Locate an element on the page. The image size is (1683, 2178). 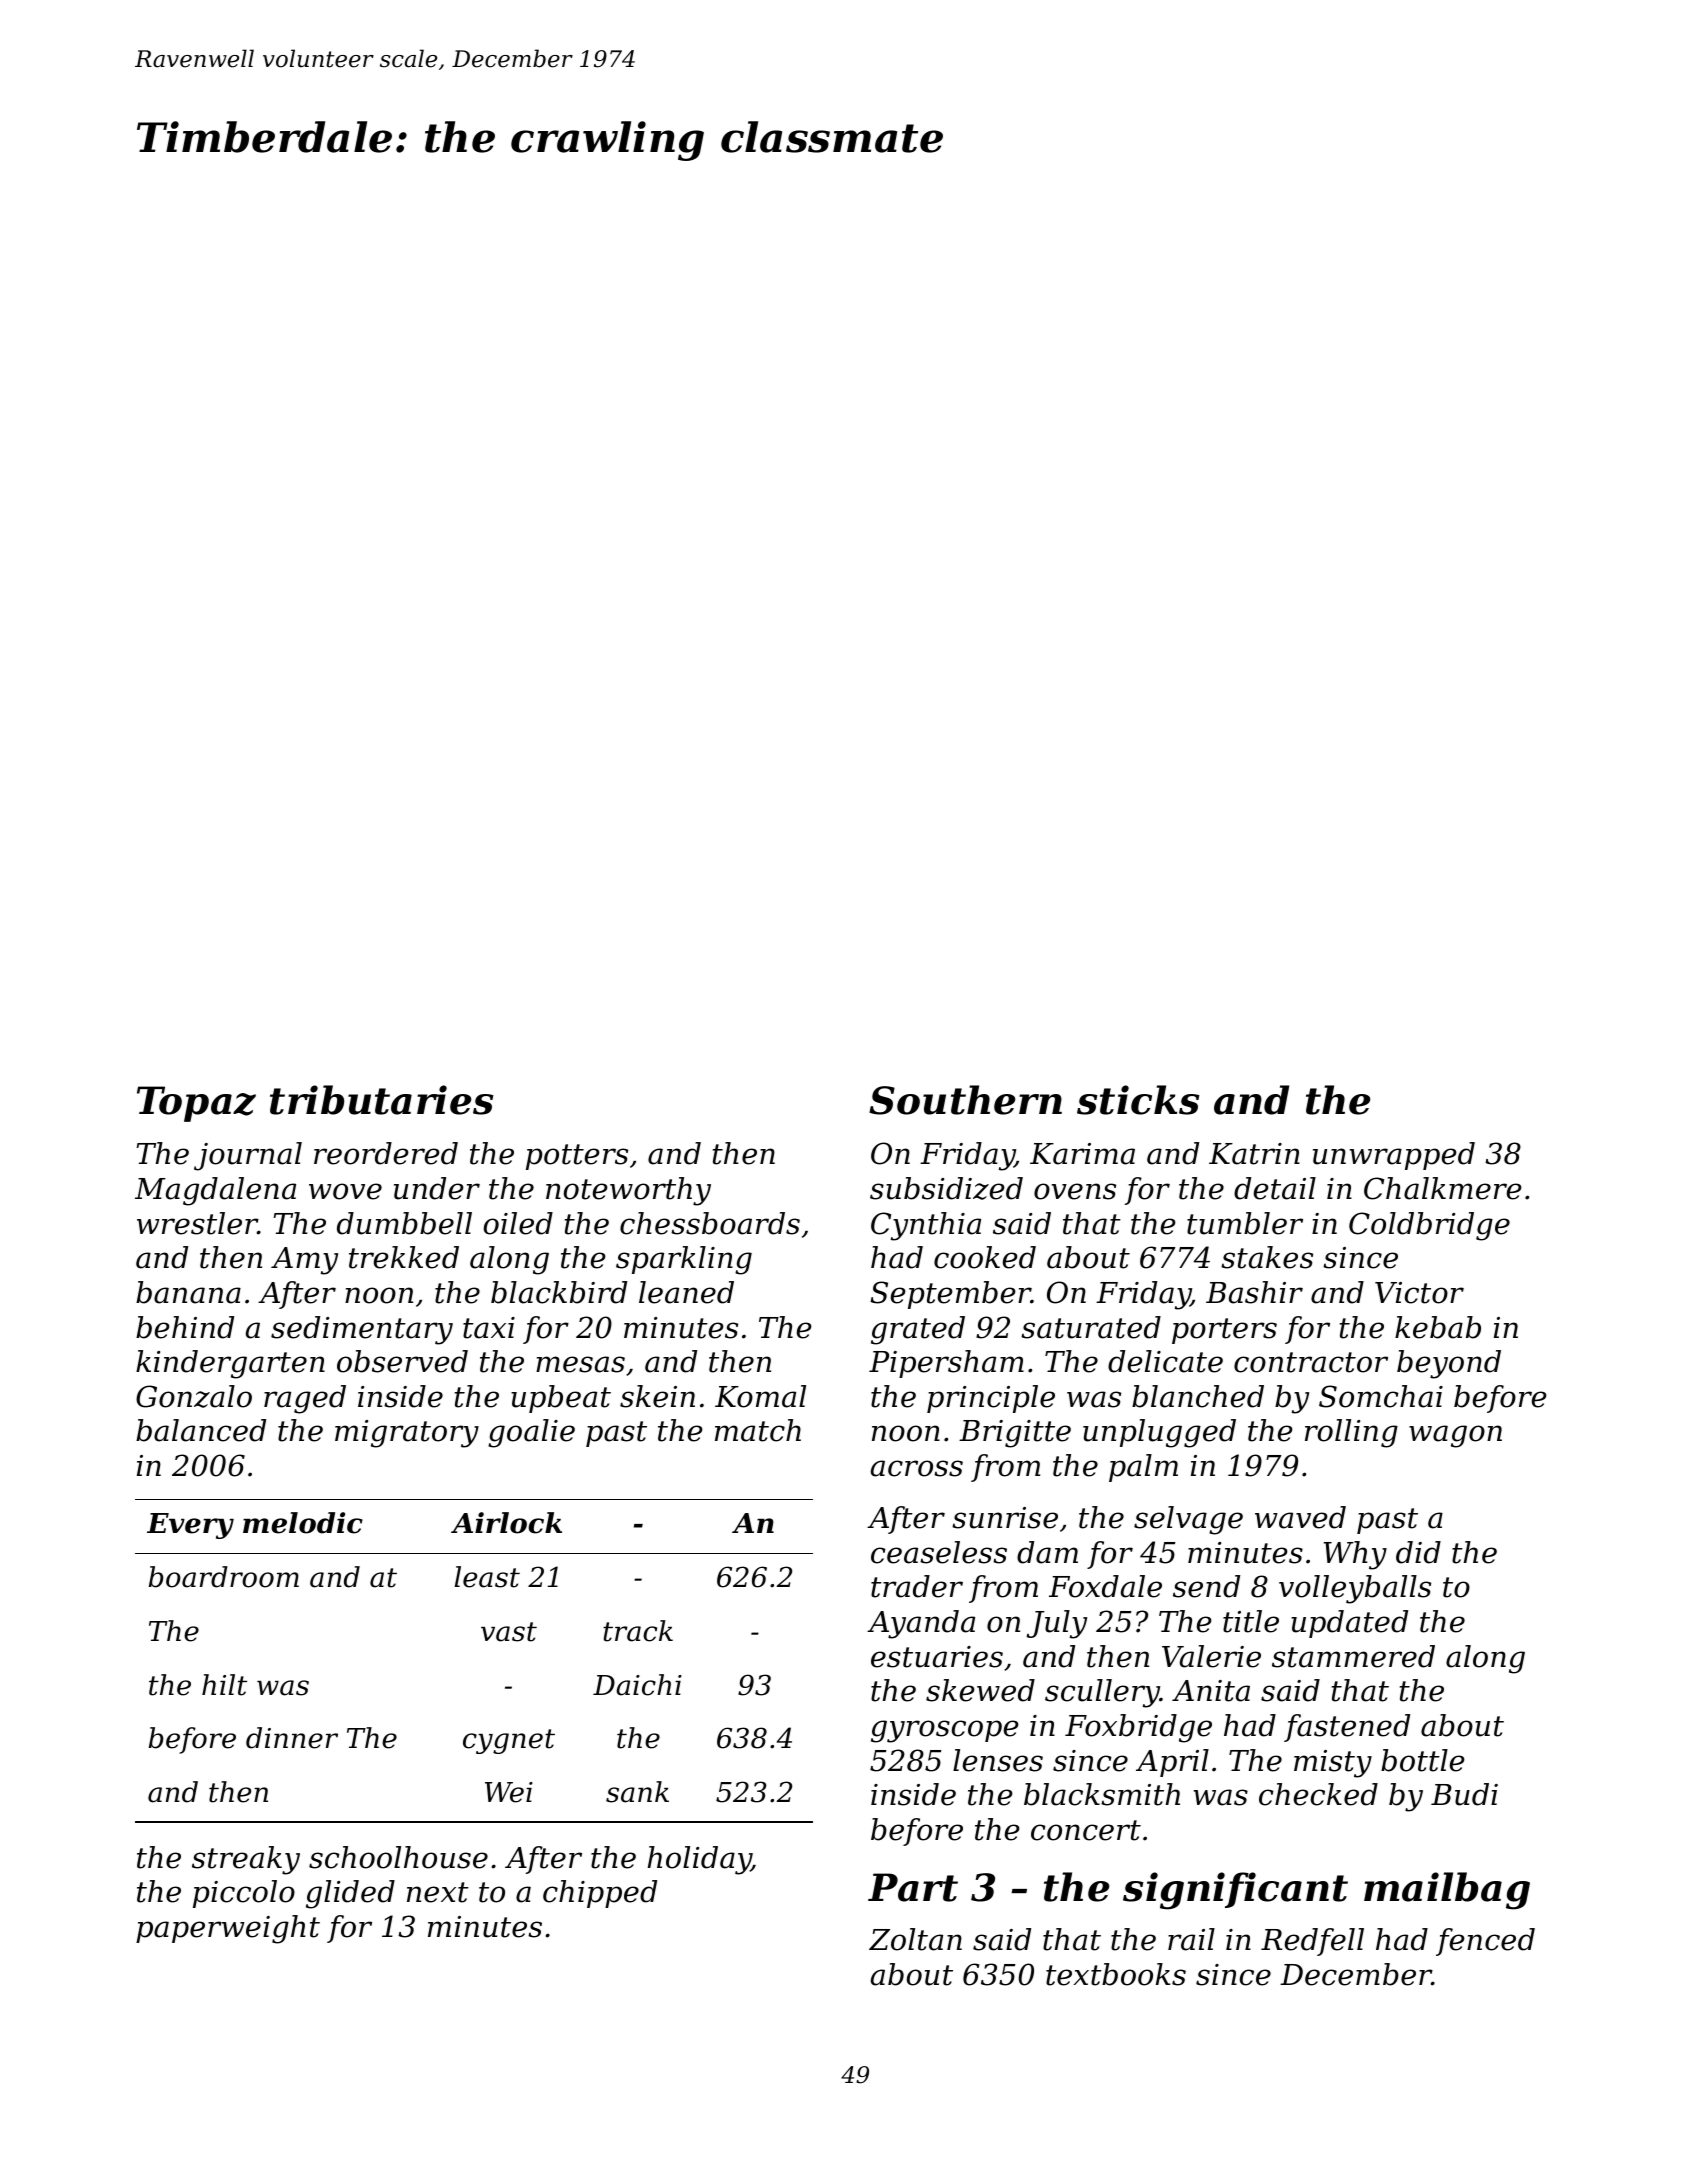
track is located at coordinates (638, 1631).
